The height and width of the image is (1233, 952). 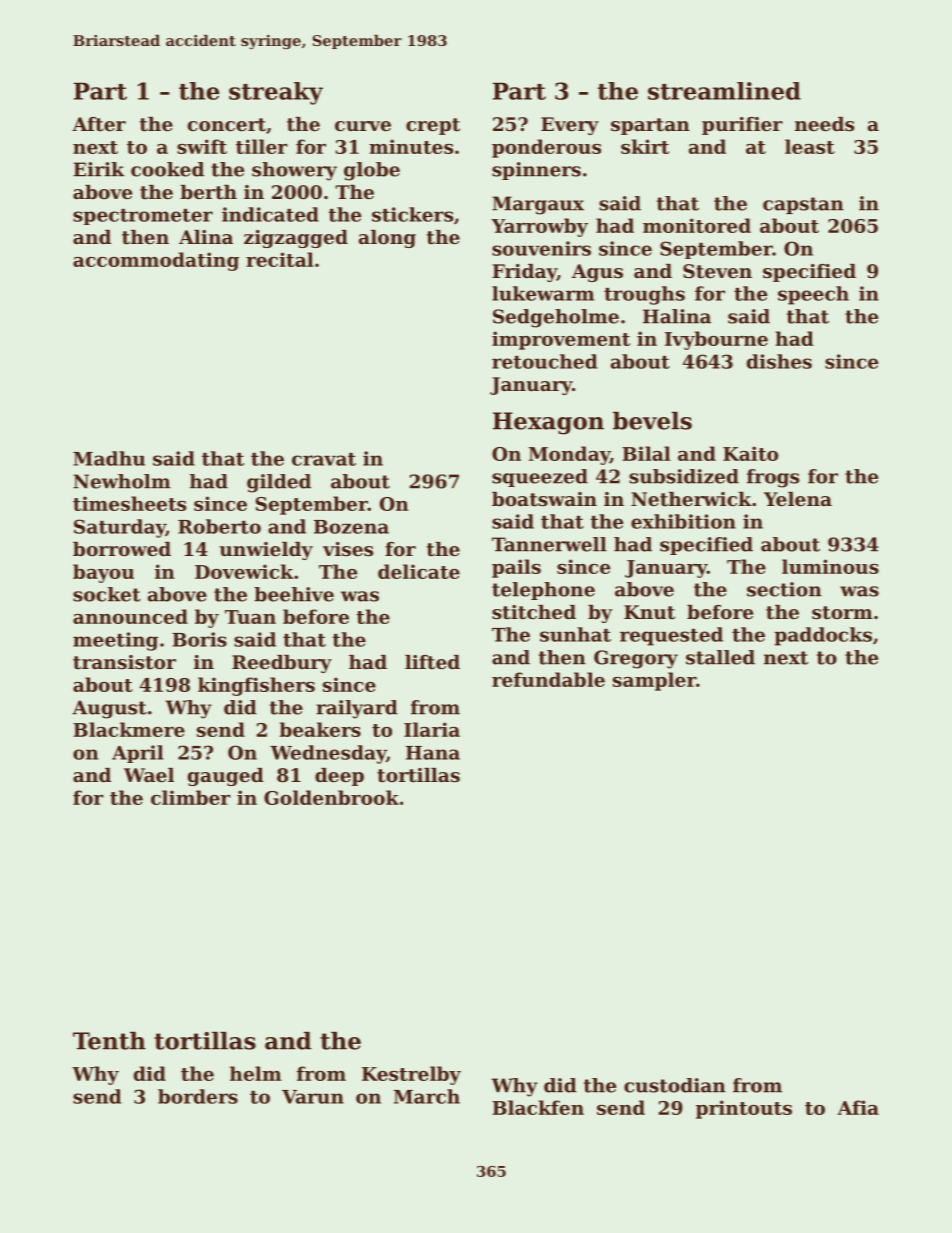 I want to click on streamlined, so click(x=724, y=91).
